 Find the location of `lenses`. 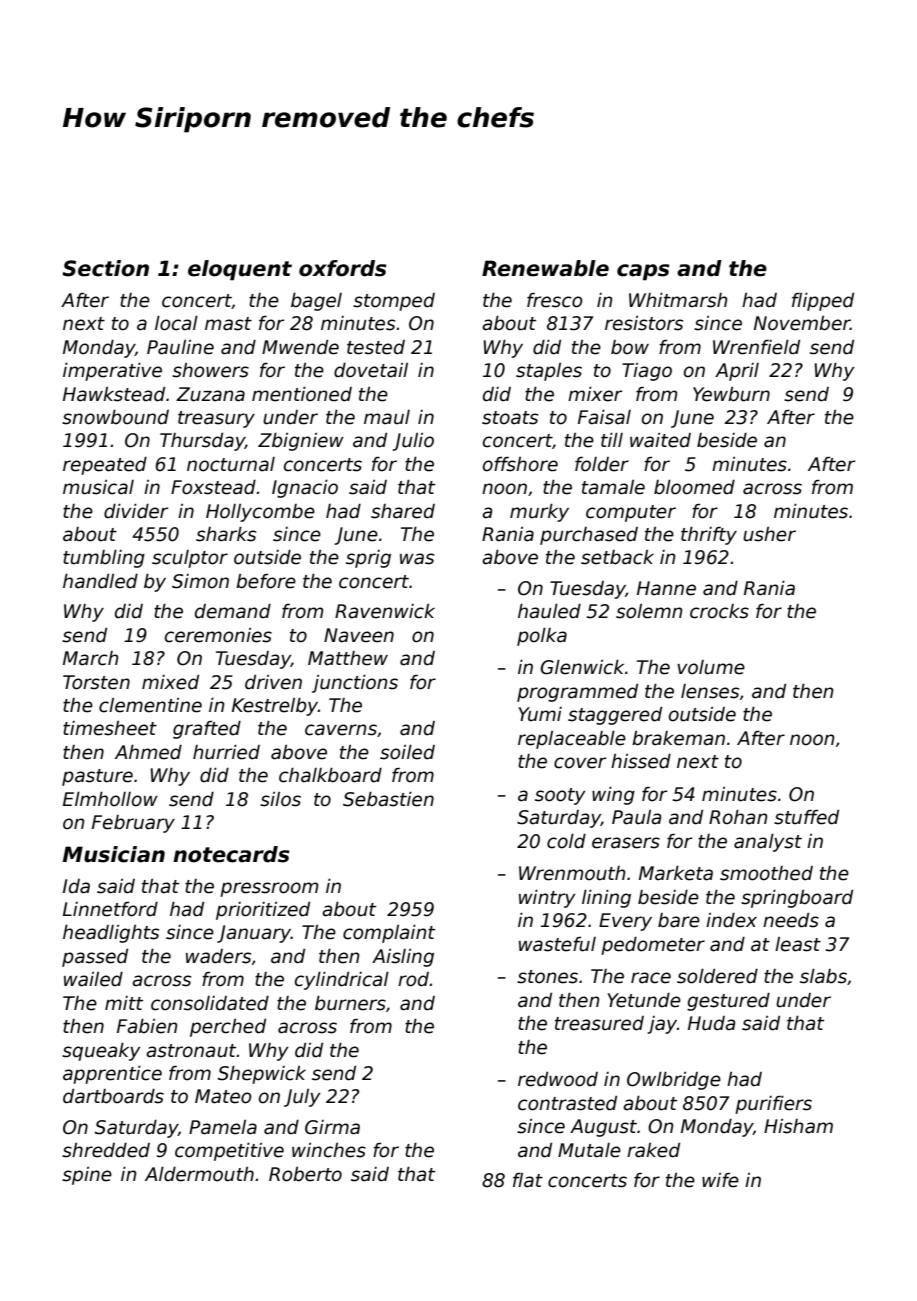

lenses is located at coordinates (710, 691).
